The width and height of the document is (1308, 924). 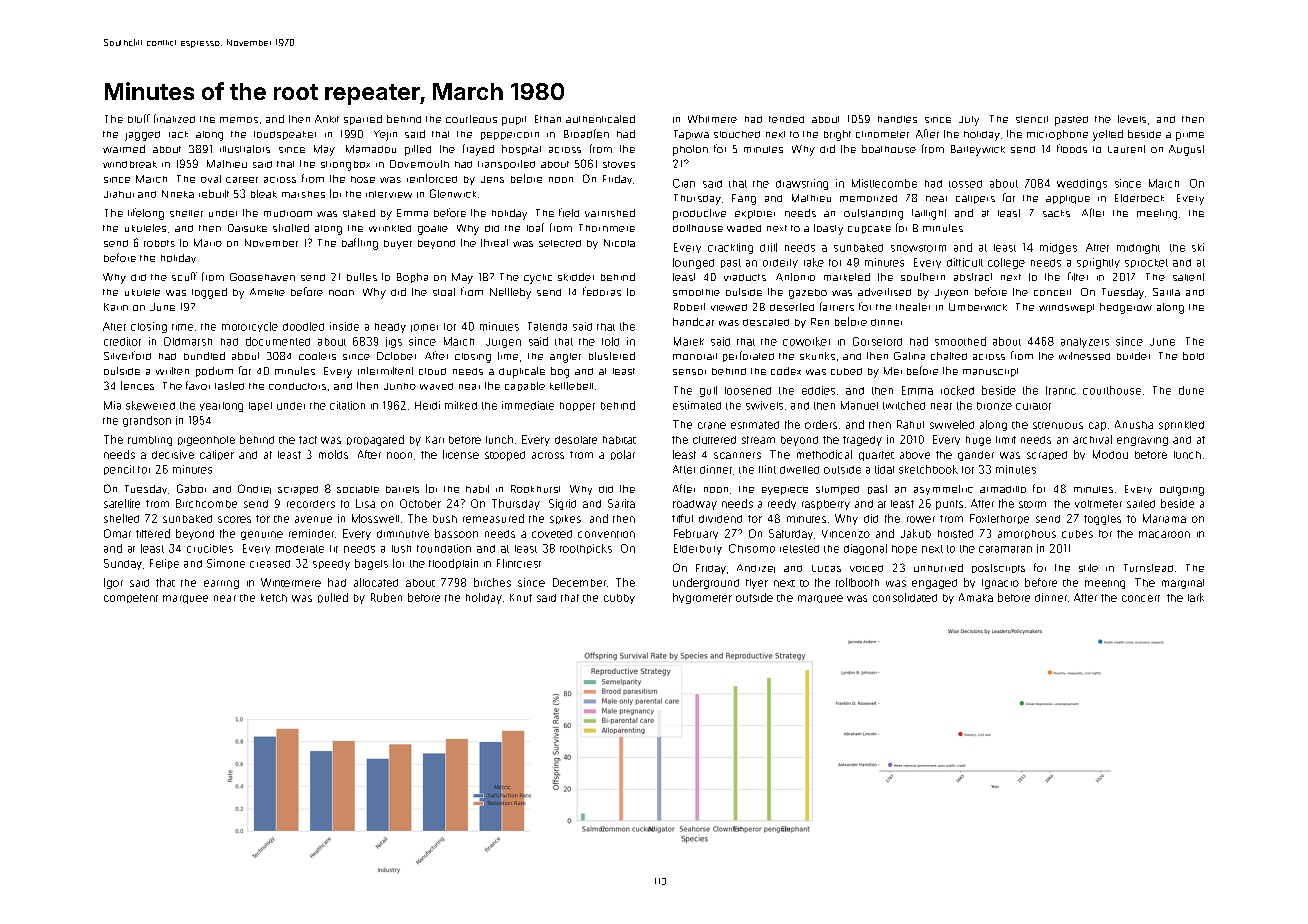 I want to click on creased, so click(x=270, y=564).
